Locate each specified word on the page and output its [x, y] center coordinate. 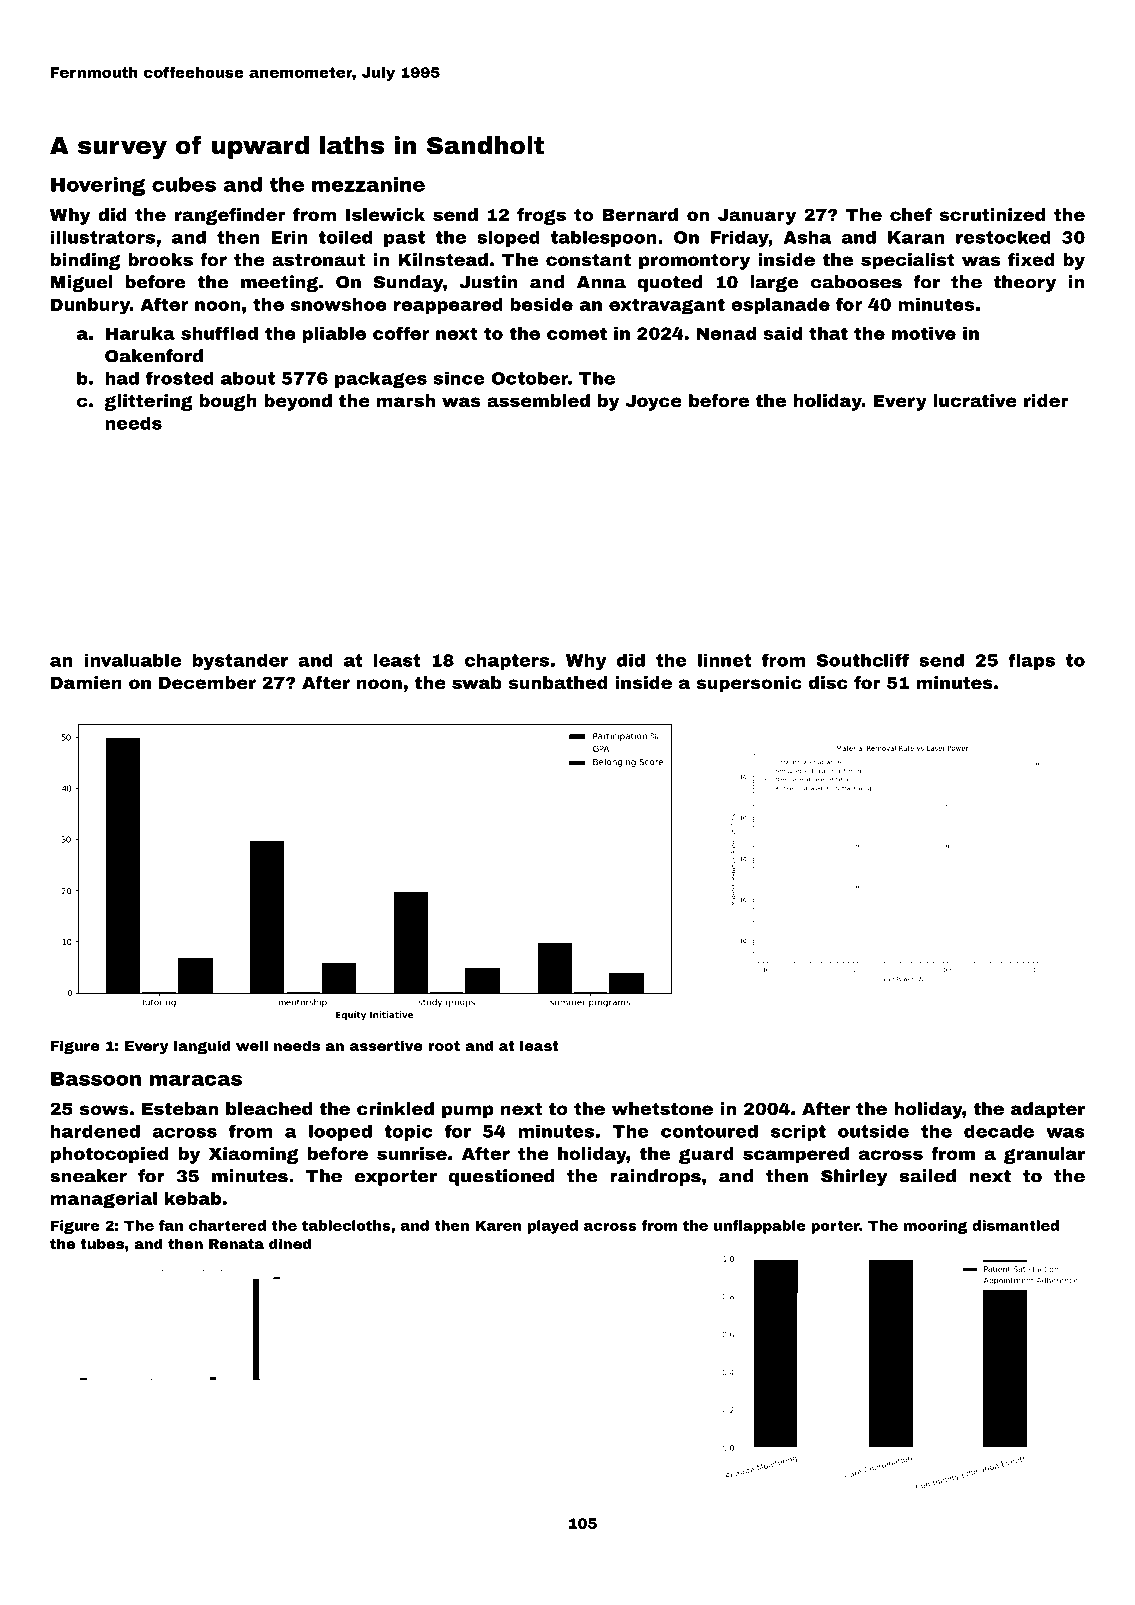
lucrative [975, 400]
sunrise [412, 1153]
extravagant [667, 306]
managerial [104, 1200]
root [444, 1046]
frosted [180, 378]
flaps [1031, 661]
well [252, 1045]
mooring [935, 1227]
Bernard [640, 214]
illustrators [103, 237]
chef [911, 214]
